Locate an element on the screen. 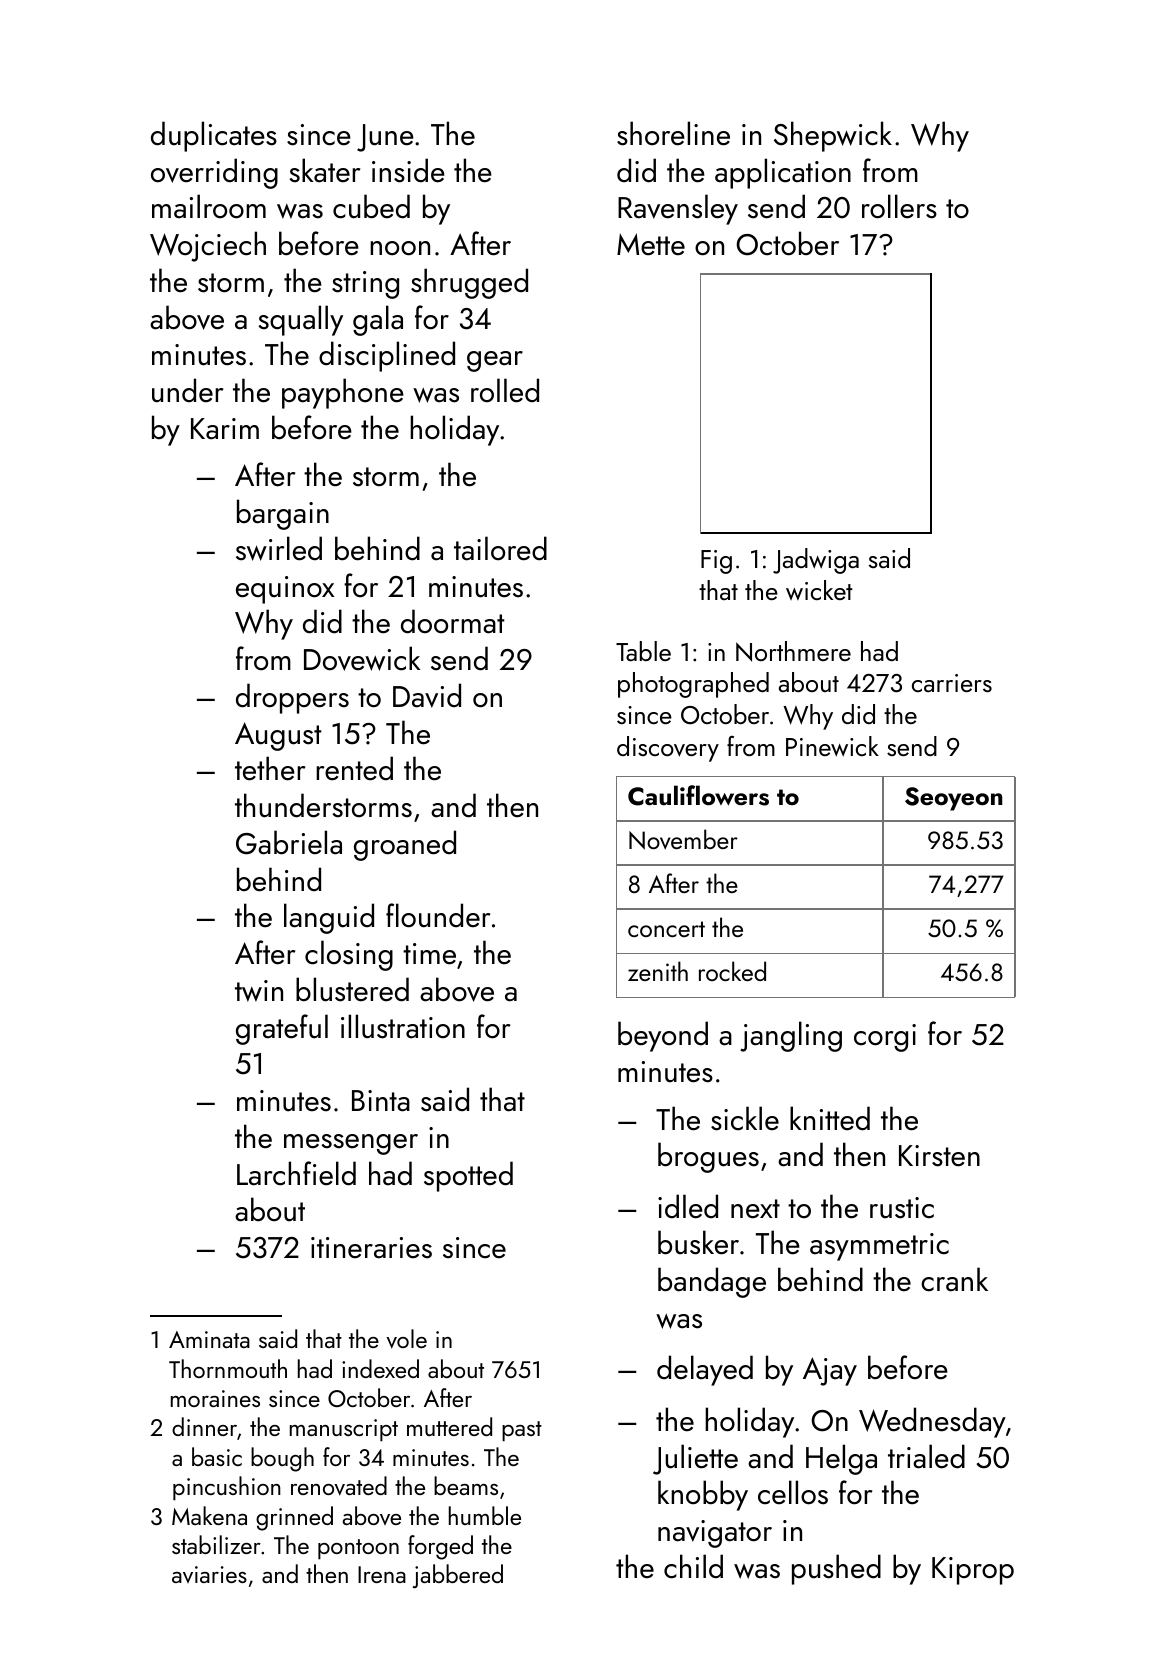  Shepwick is located at coordinates (833, 136).
